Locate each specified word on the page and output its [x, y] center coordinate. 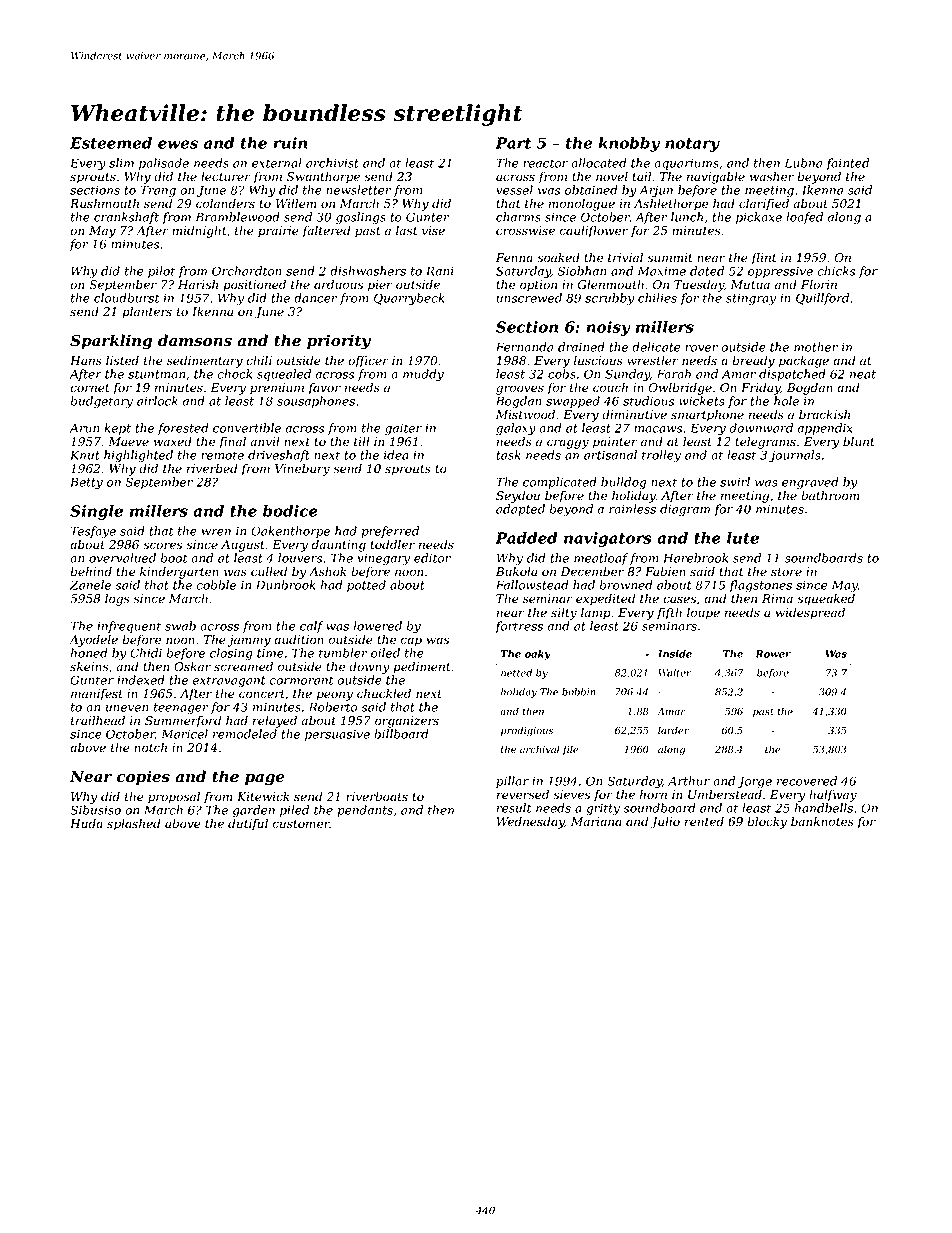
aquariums [686, 164]
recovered [807, 781]
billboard [401, 734]
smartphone [707, 415]
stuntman [156, 374]
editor [432, 558]
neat [863, 374]
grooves [520, 390]
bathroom [830, 495]
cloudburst [126, 298]
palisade [164, 164]
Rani [440, 271]
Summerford [183, 721]
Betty [86, 483]
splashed [134, 824]
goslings [361, 218]
